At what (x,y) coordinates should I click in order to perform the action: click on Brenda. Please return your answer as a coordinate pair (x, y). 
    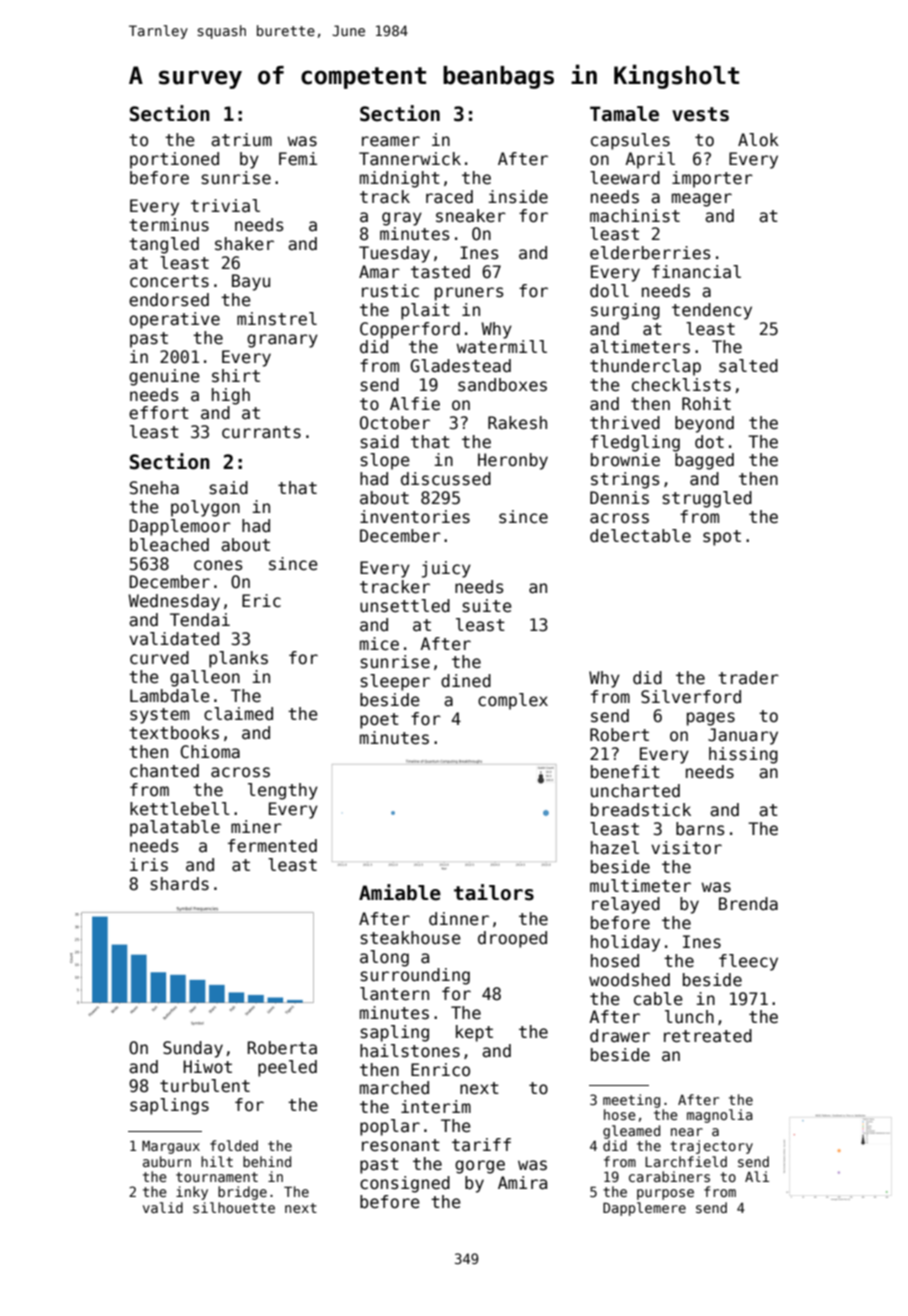
    Looking at the image, I should click on (748, 904).
